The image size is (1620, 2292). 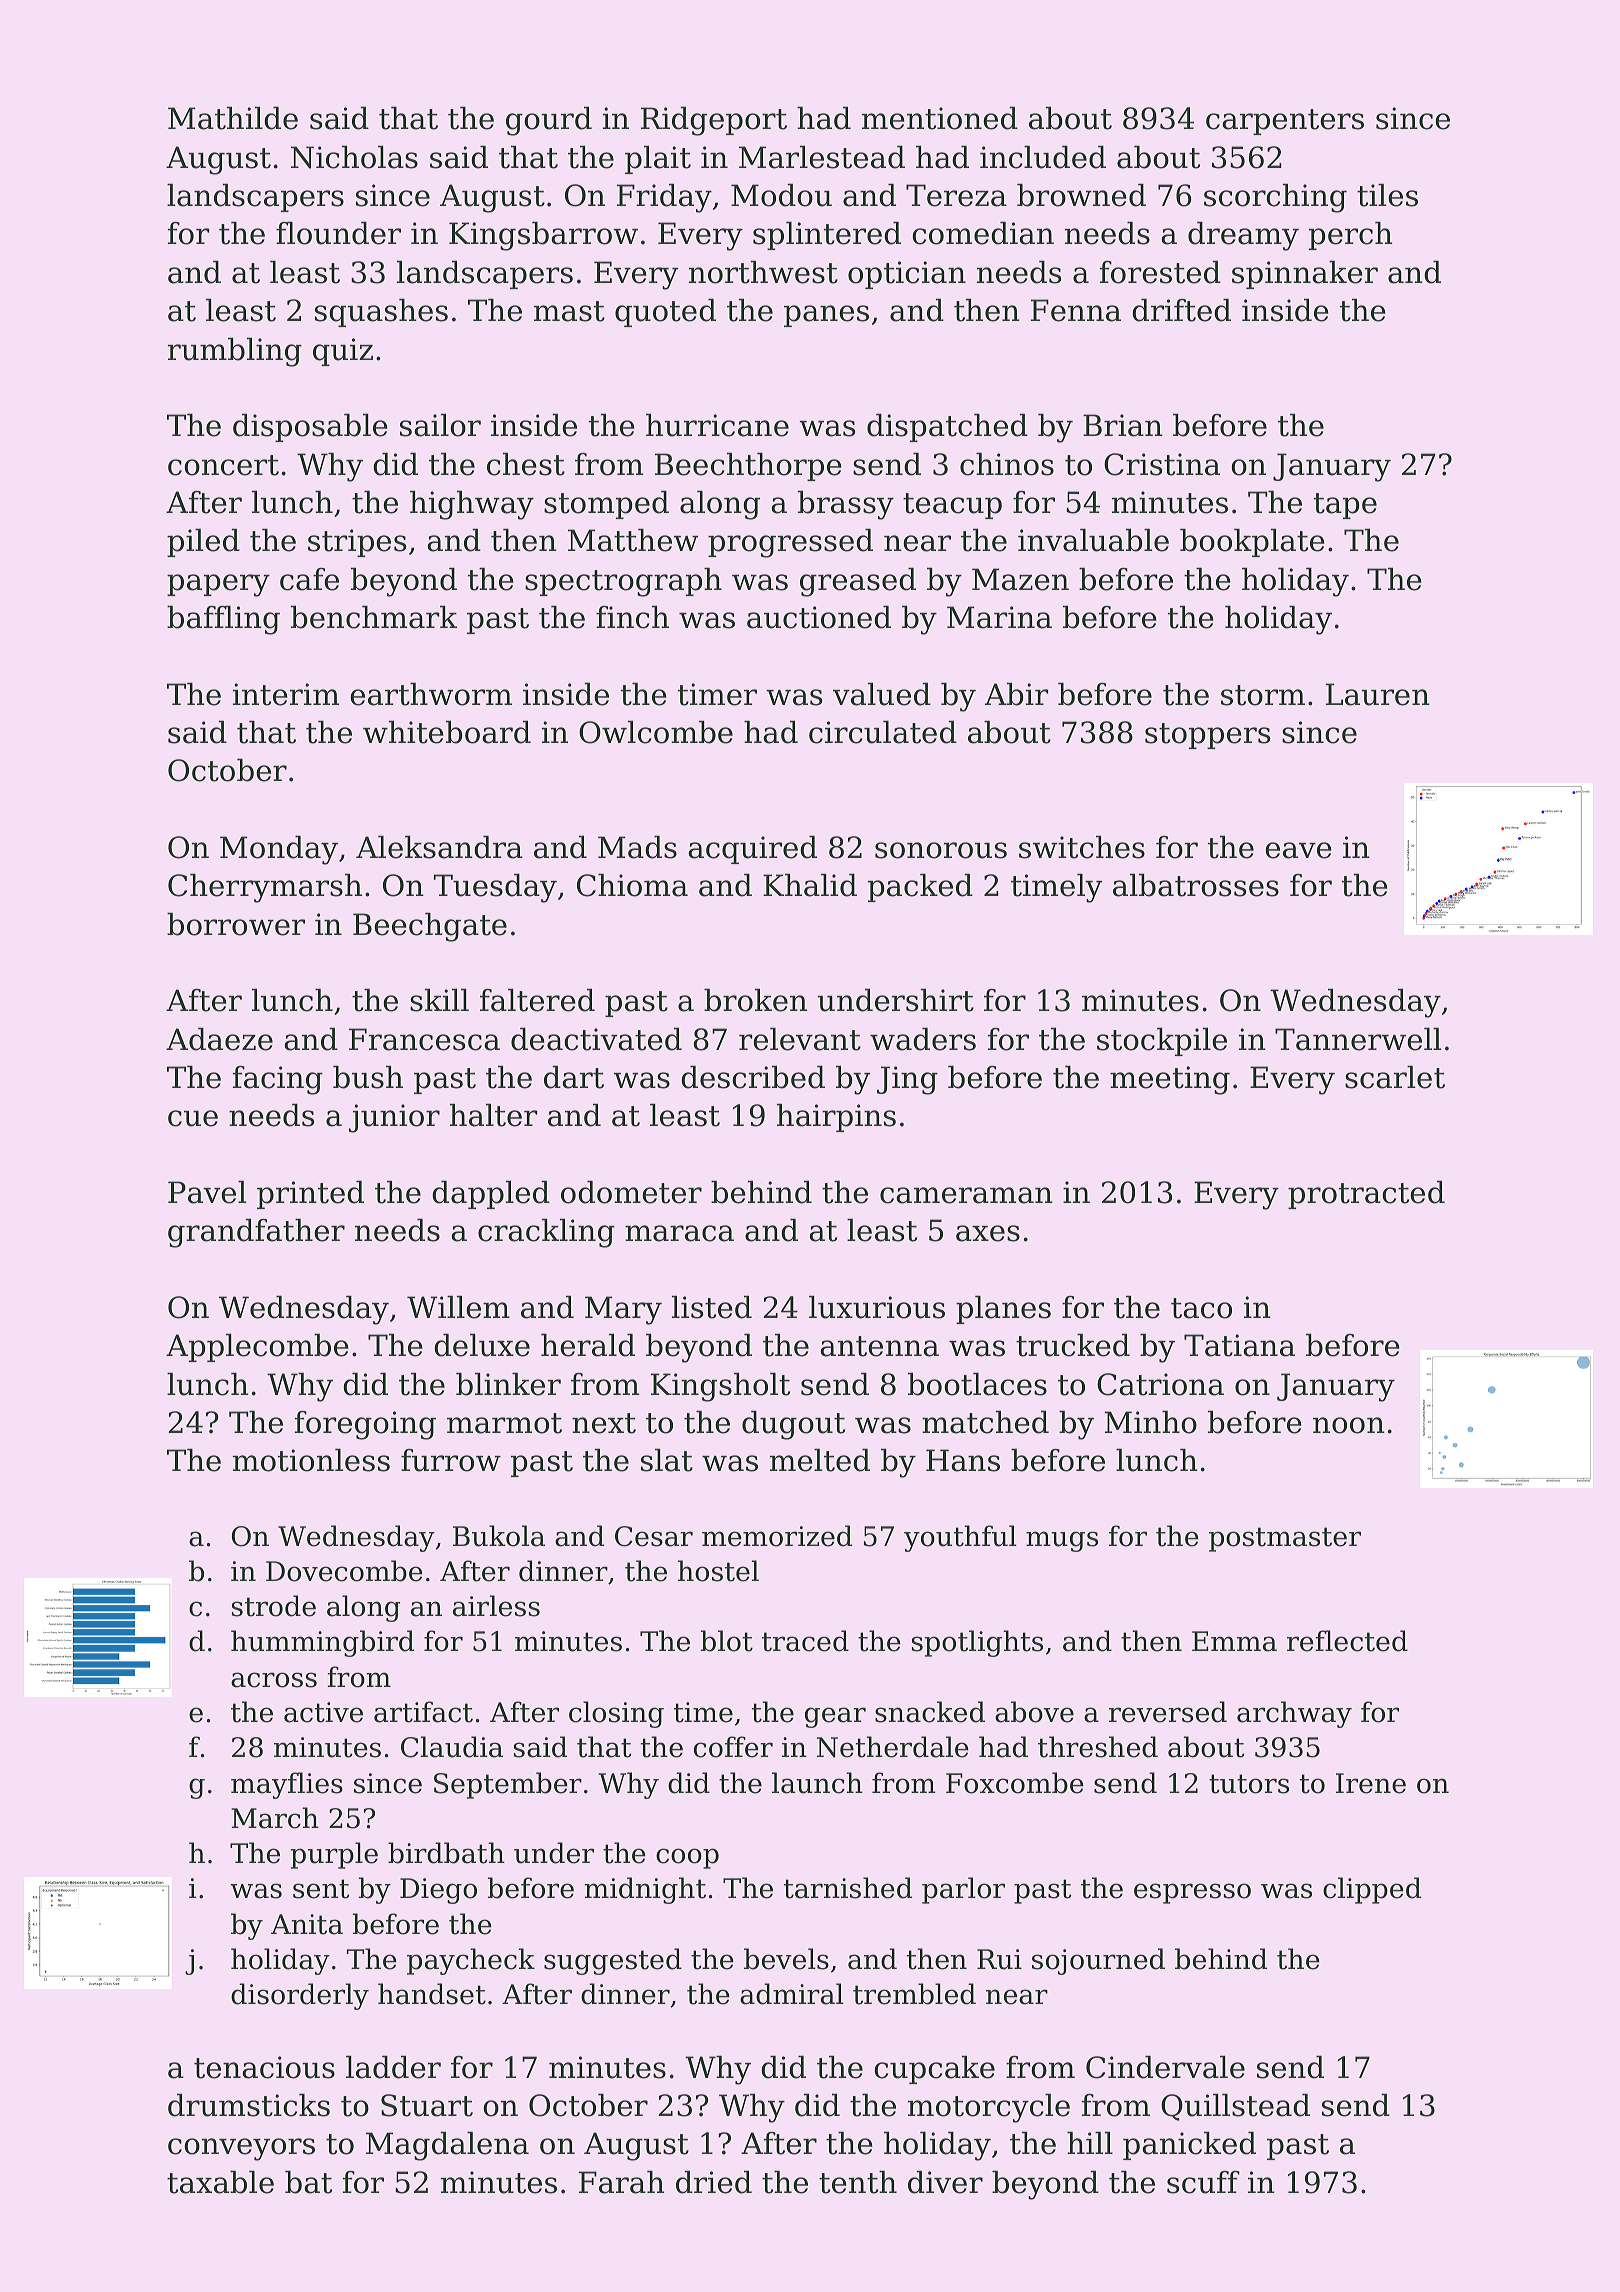 I want to click on Farah, so click(x=622, y=2182).
